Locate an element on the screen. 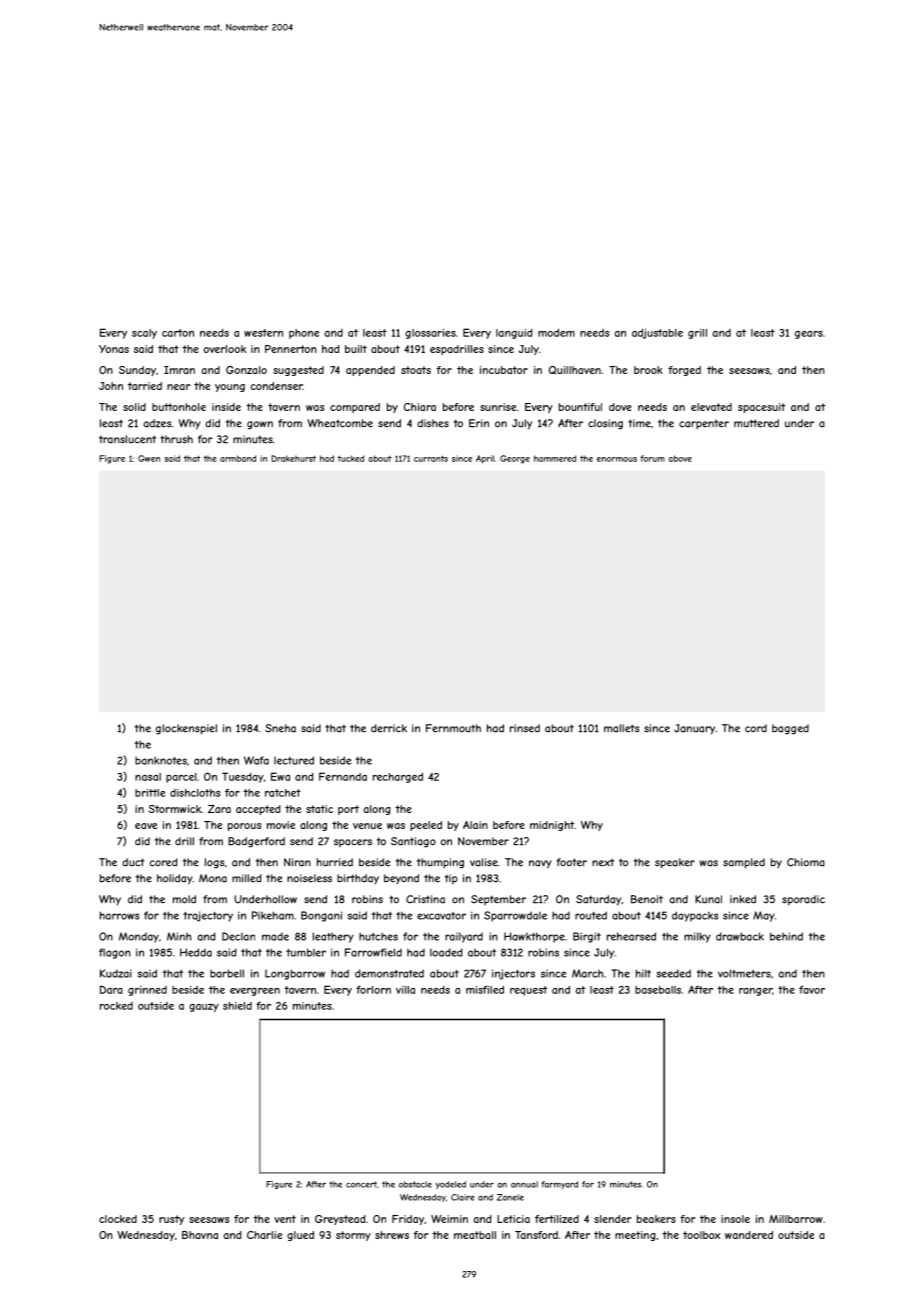 Image resolution: width=924 pixels, height=1308 pixels. scaly is located at coordinates (144, 334).
